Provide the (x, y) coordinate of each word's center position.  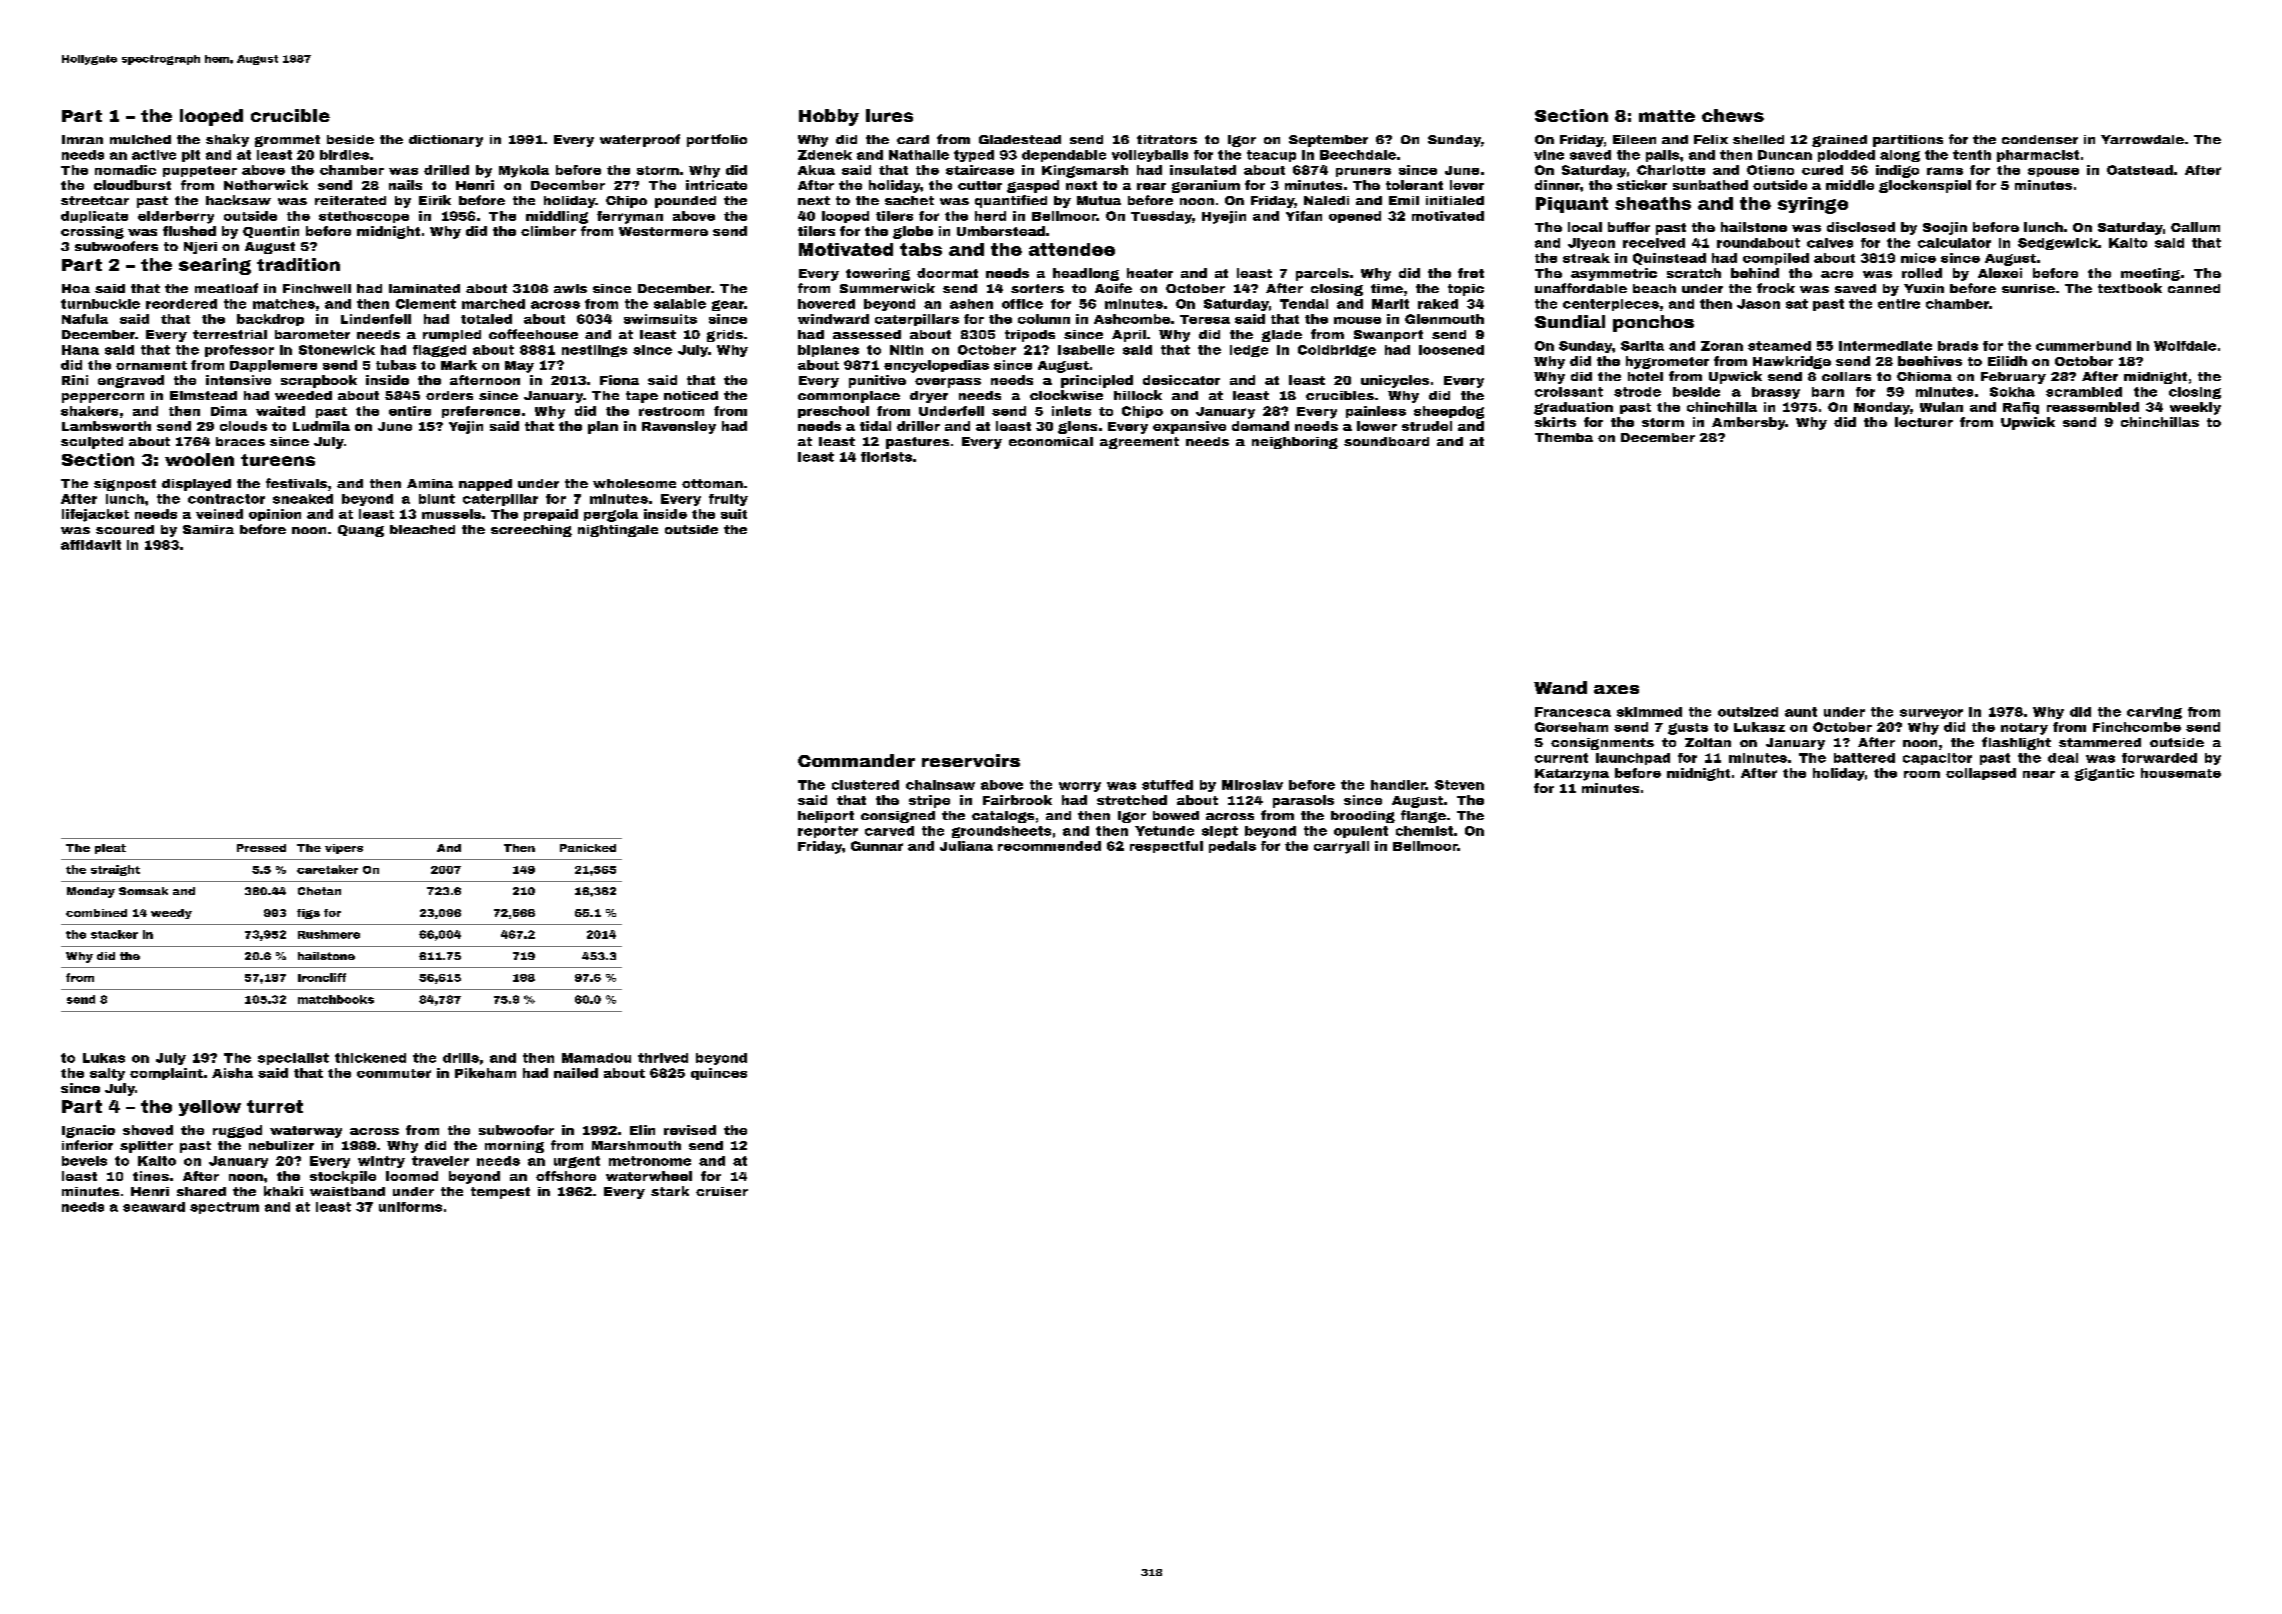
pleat (110, 849)
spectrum (224, 1208)
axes (1616, 689)
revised (690, 1130)
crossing (92, 232)
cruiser (722, 1191)
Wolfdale (2185, 346)
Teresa (1205, 319)
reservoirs (971, 760)
